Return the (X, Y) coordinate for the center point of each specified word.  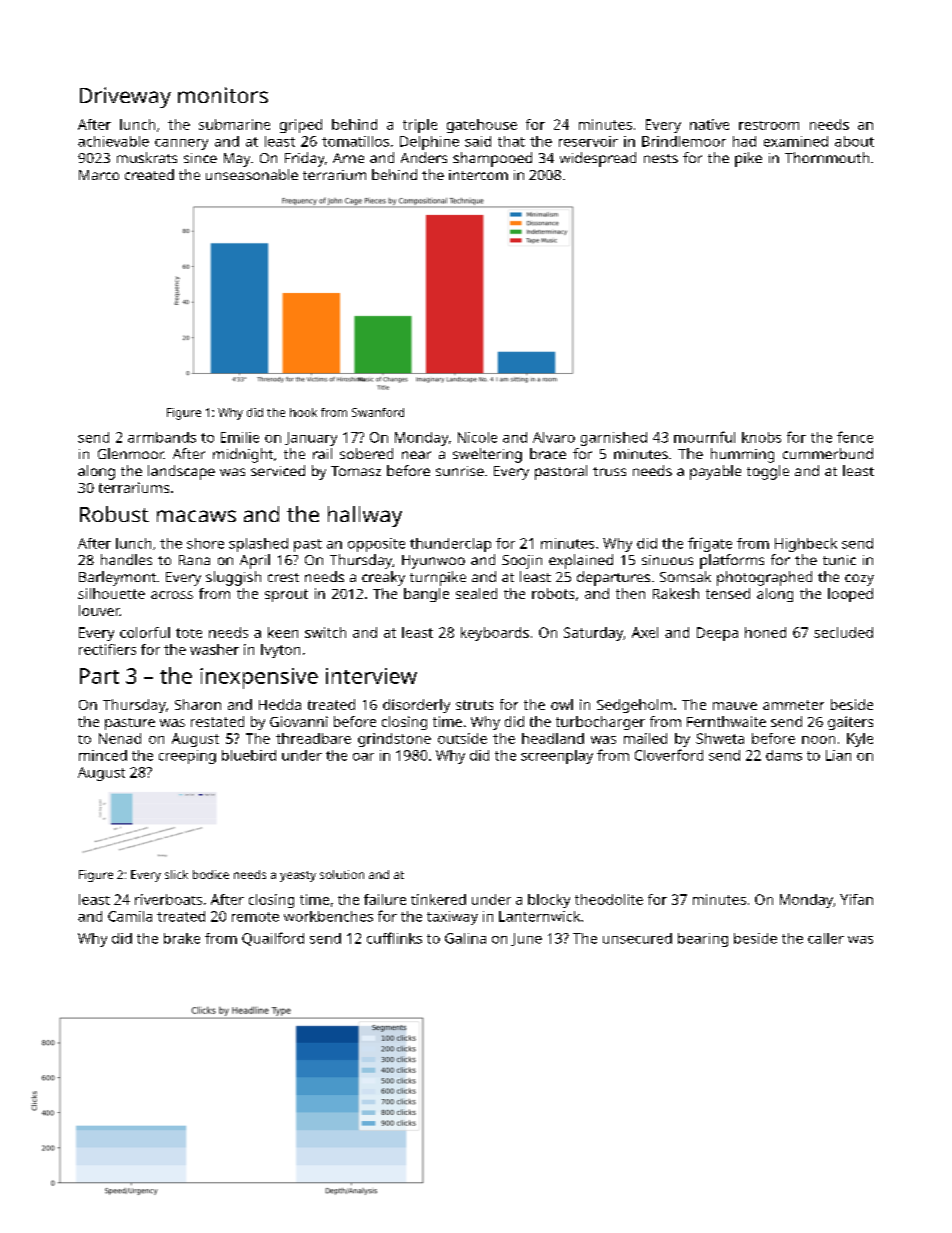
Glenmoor (131, 453)
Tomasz (356, 471)
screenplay (557, 757)
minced (103, 755)
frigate (710, 544)
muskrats (147, 157)
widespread (598, 159)
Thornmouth (827, 157)
